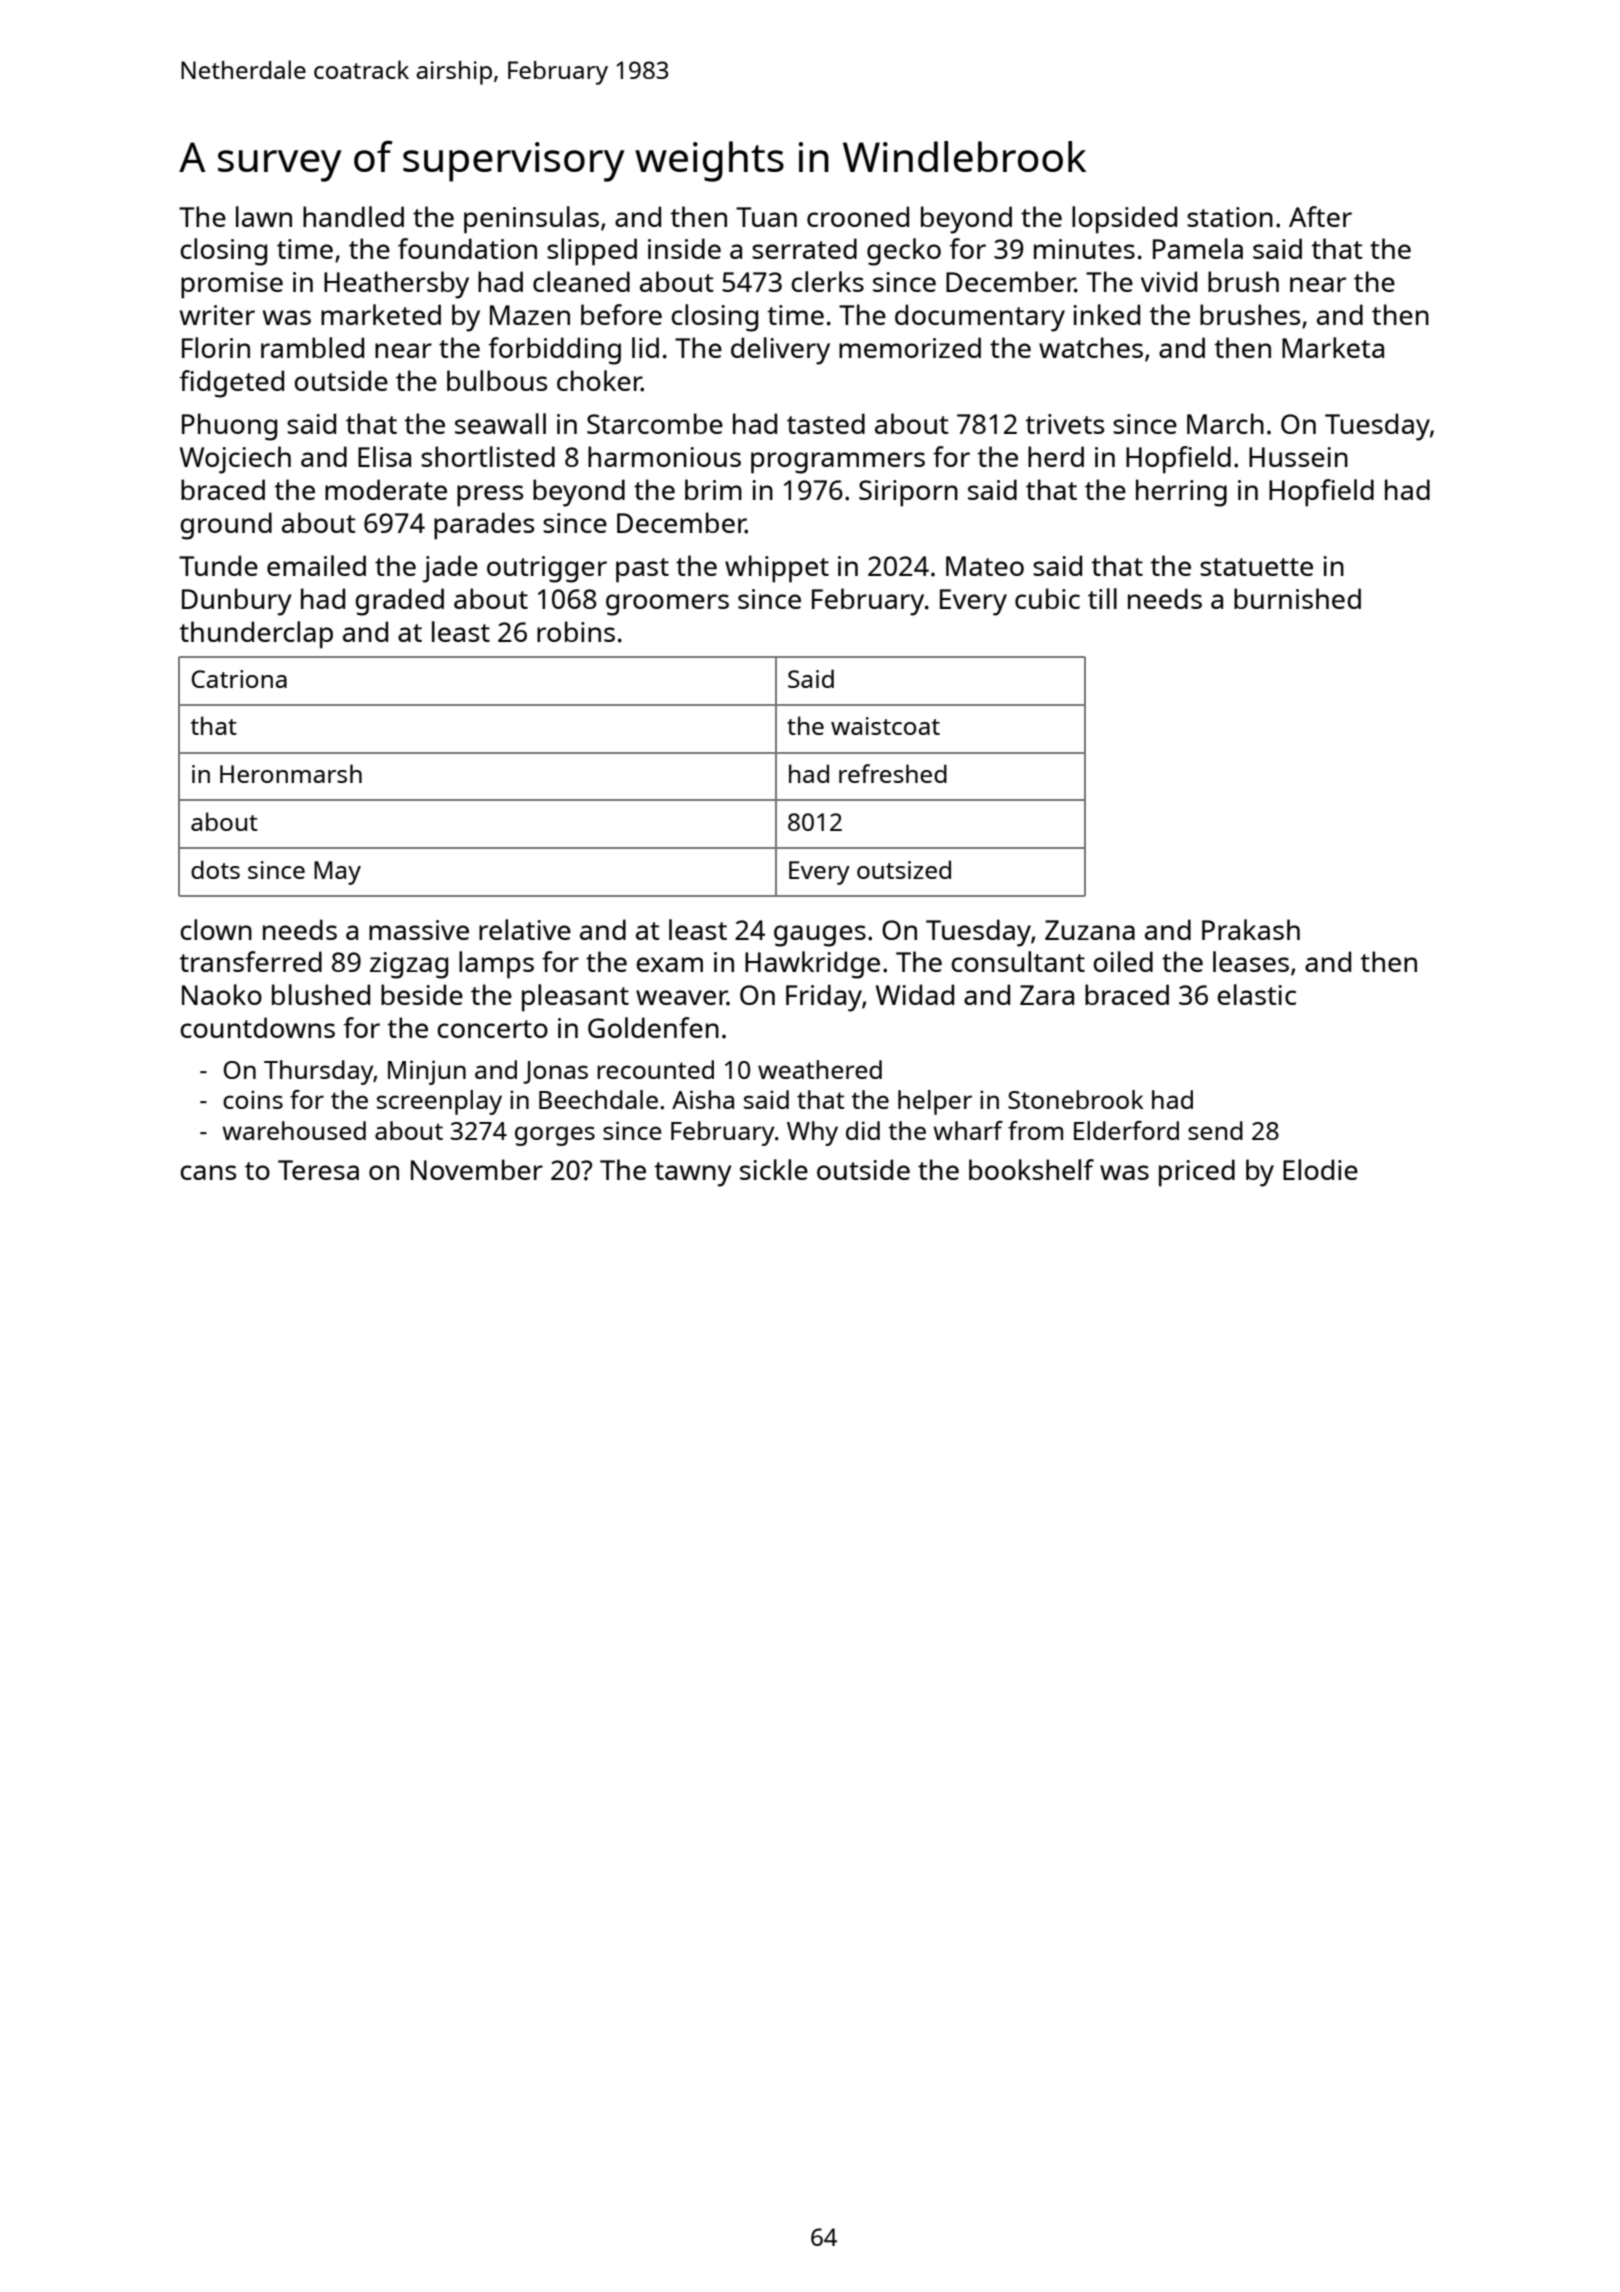  Describe the element at coordinates (264, 216) in the screenshot. I see `lawn` at that location.
